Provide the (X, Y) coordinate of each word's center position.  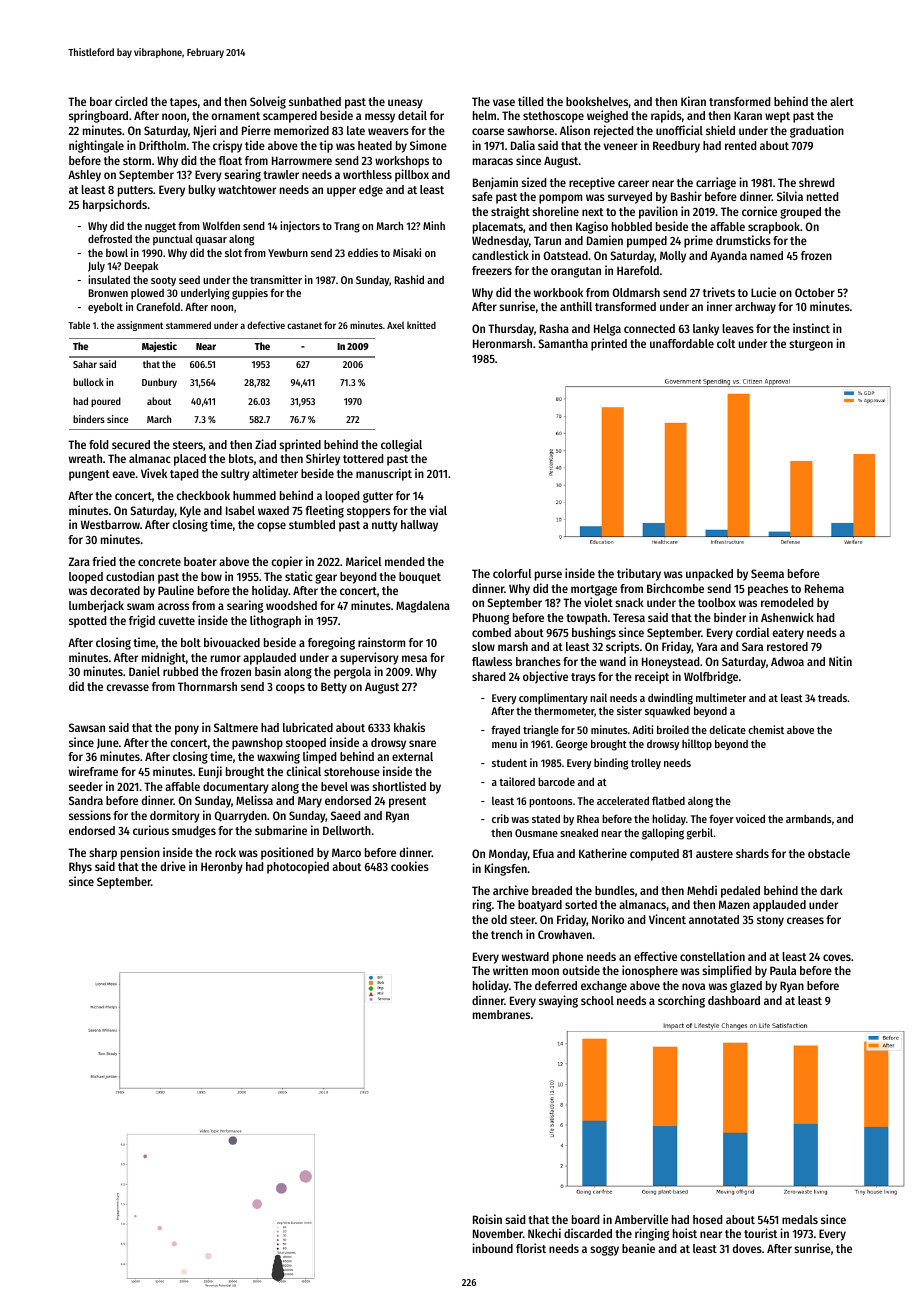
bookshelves (597, 102)
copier (287, 562)
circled (131, 101)
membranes (501, 1014)
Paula (783, 970)
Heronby (222, 868)
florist (531, 1248)
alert (842, 101)
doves (747, 1248)
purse (548, 576)
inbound (492, 1248)
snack (629, 602)
